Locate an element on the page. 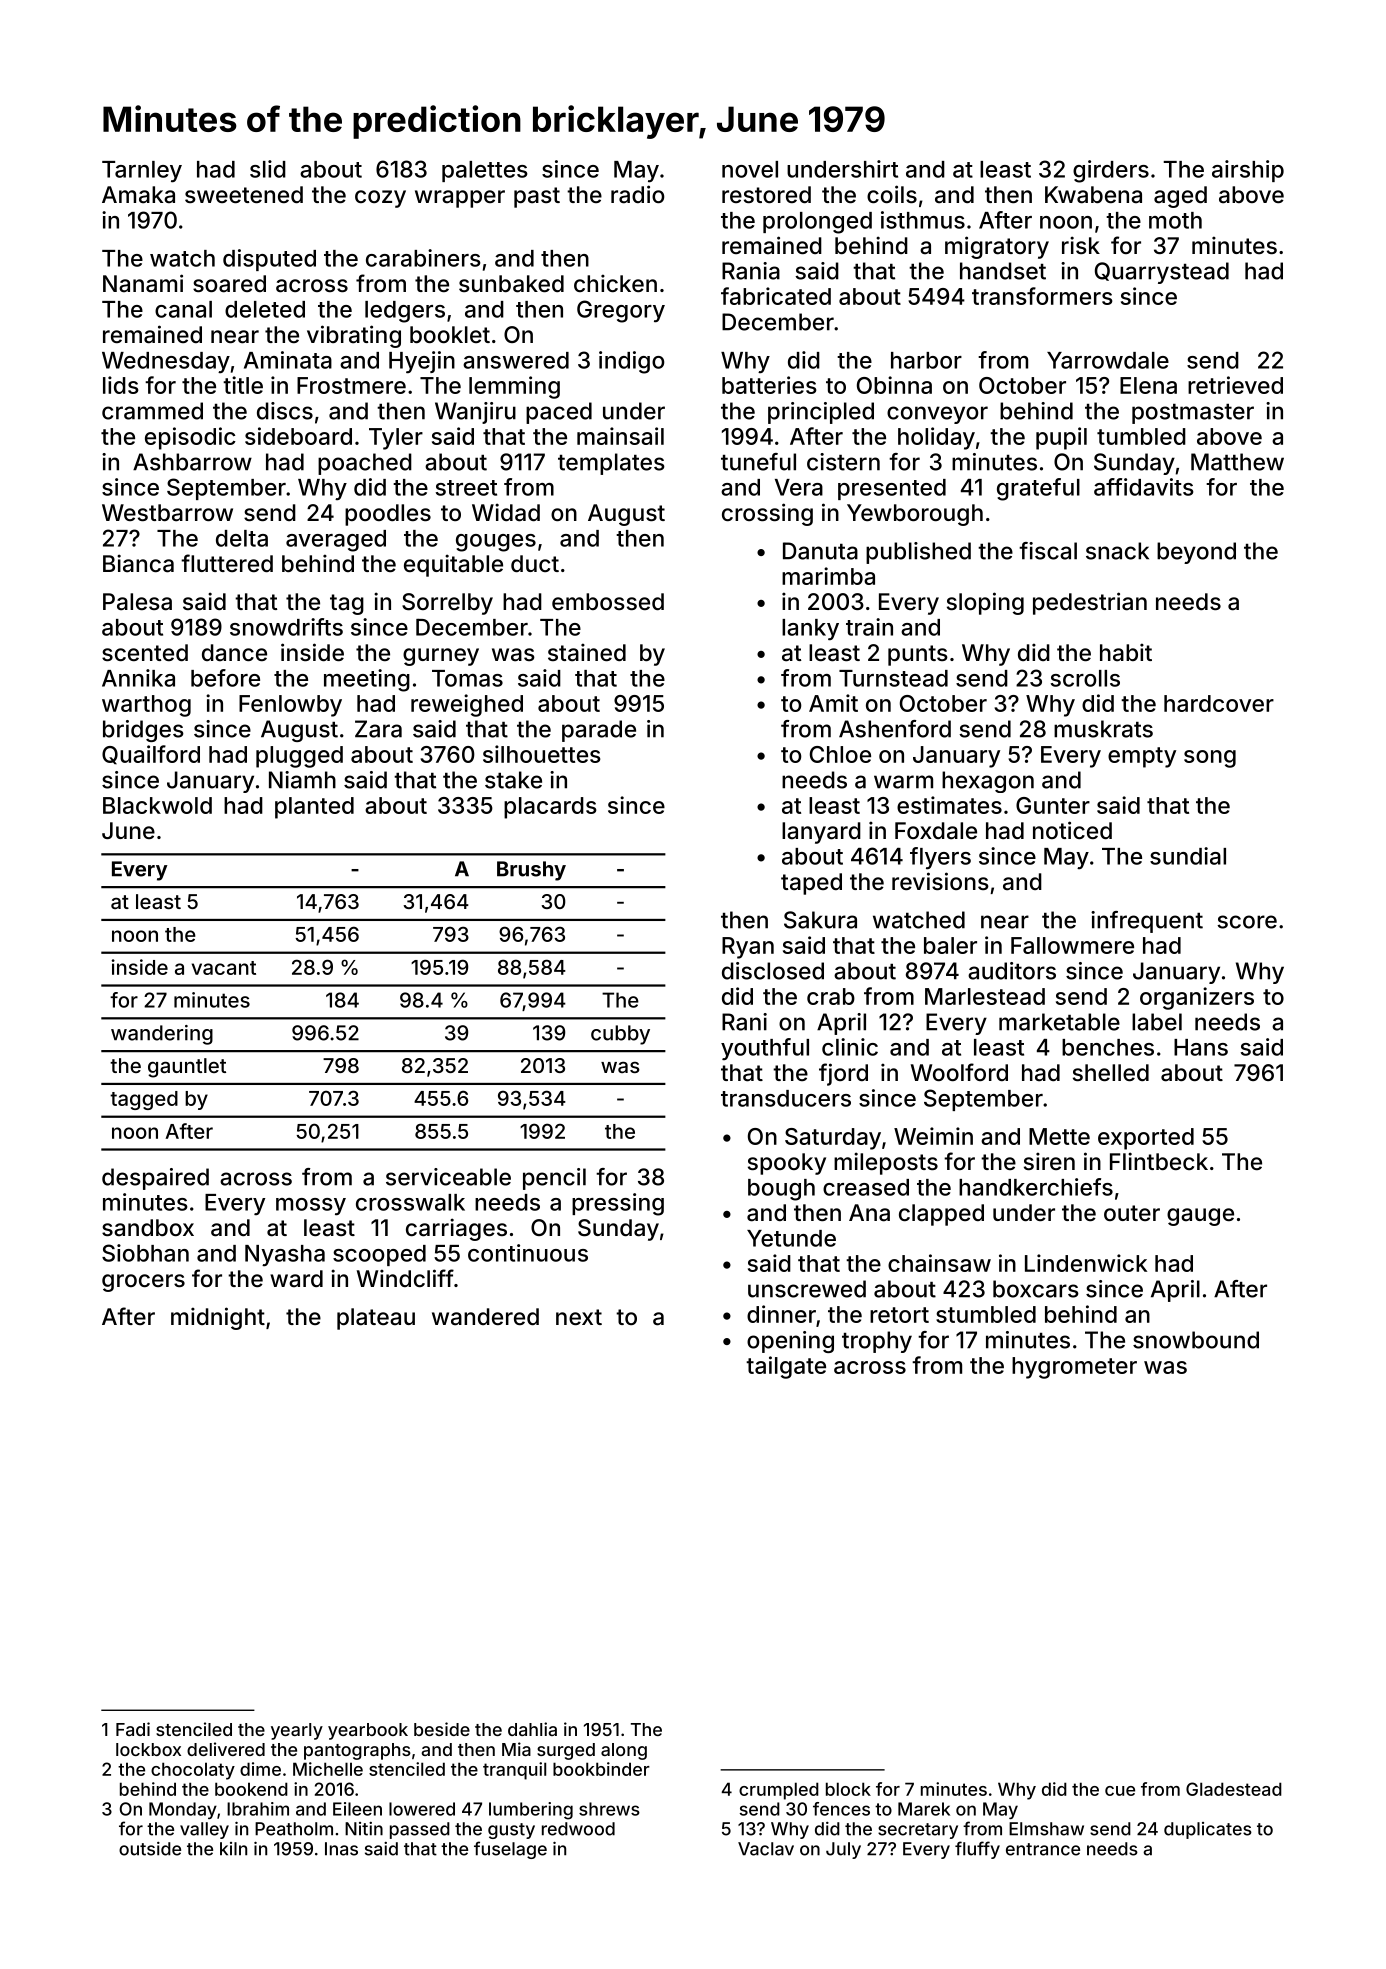  transducers is located at coordinates (786, 1098).
